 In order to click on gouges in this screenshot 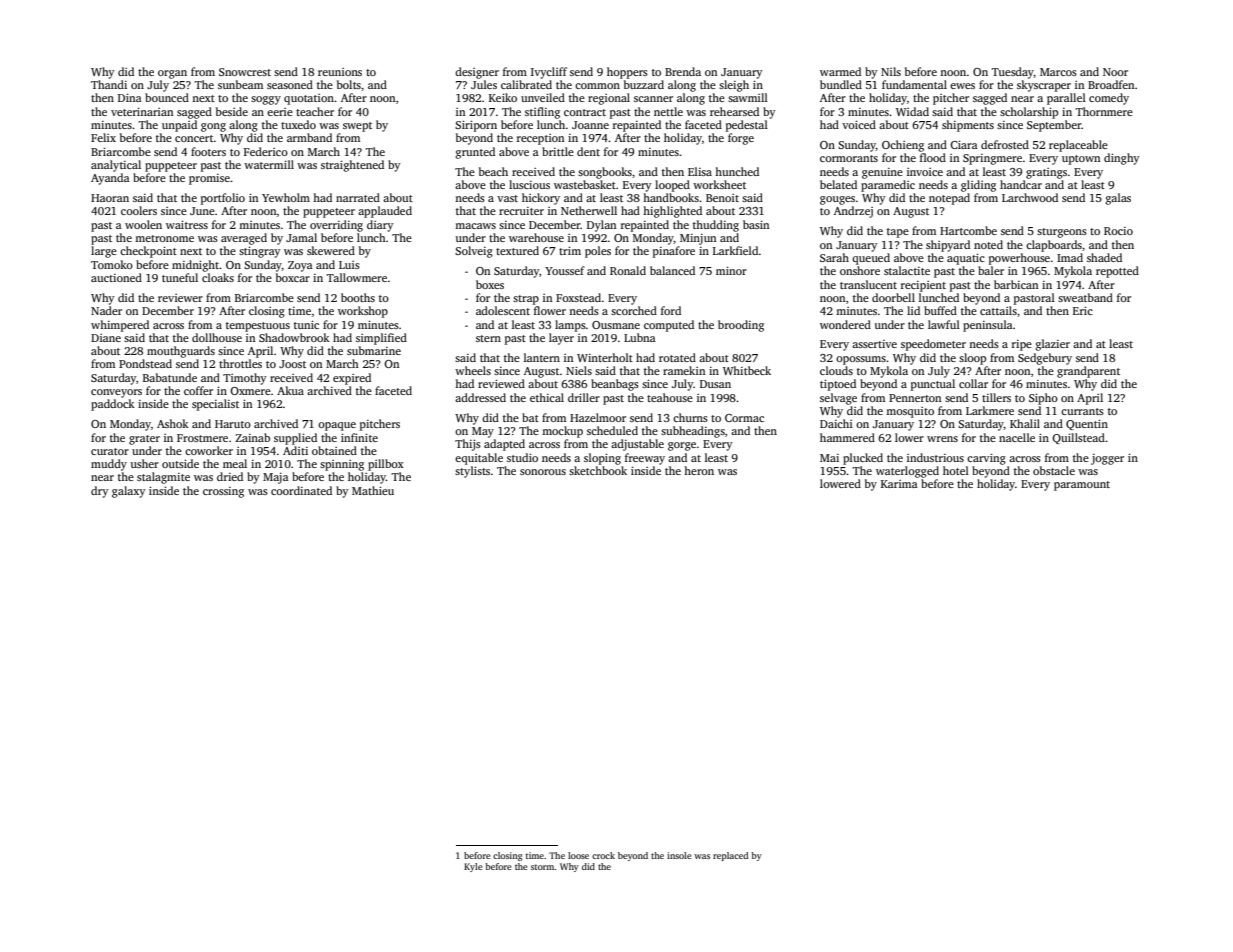, I will do `click(837, 200)`.
